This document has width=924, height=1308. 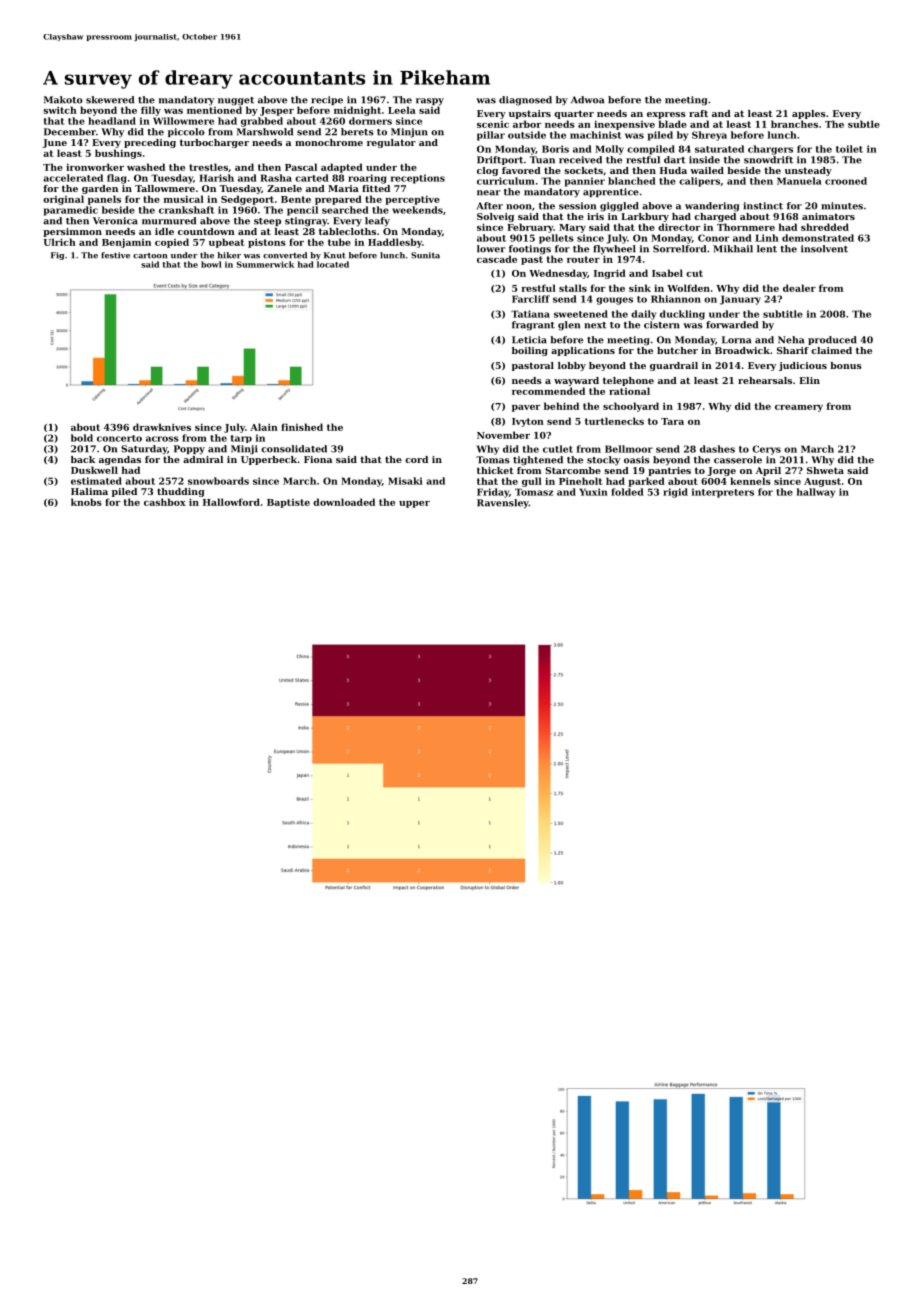 What do you see at coordinates (527, 135) in the document?
I see `outside` at bounding box center [527, 135].
